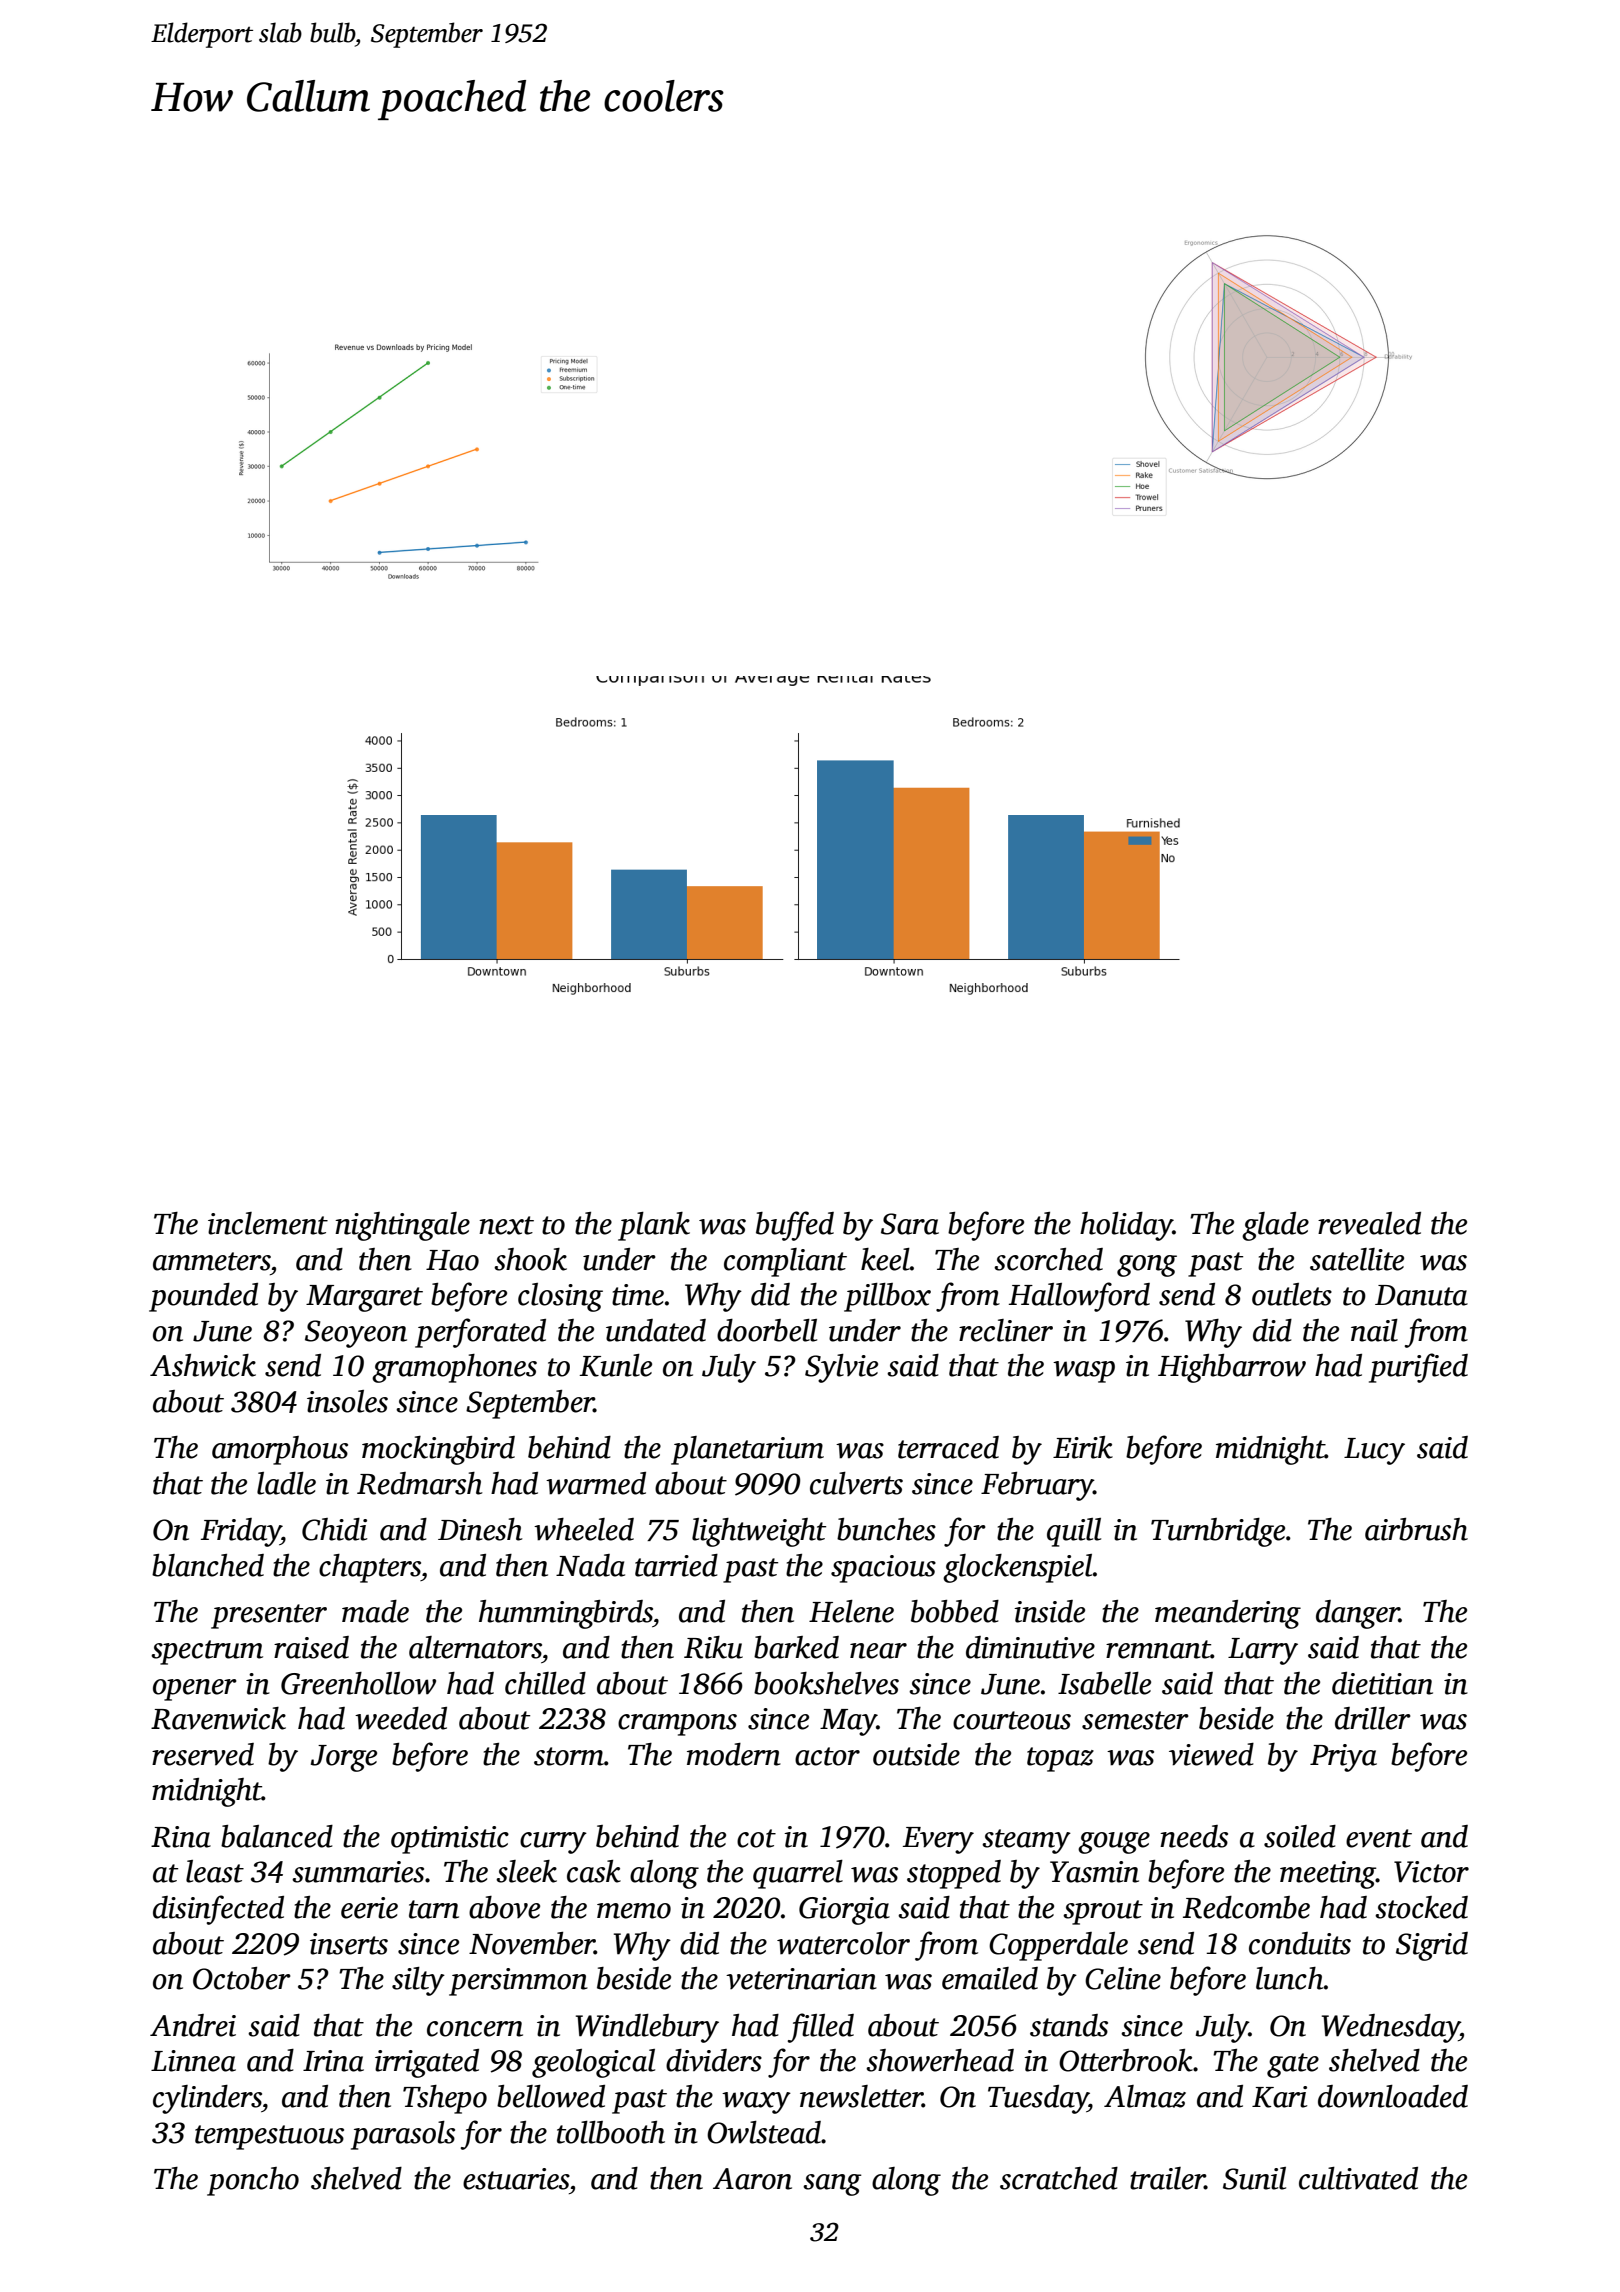 Image resolution: width=1620 pixels, height=2292 pixels. Describe the element at coordinates (253, 2181) in the document. I see `poncho` at that location.
